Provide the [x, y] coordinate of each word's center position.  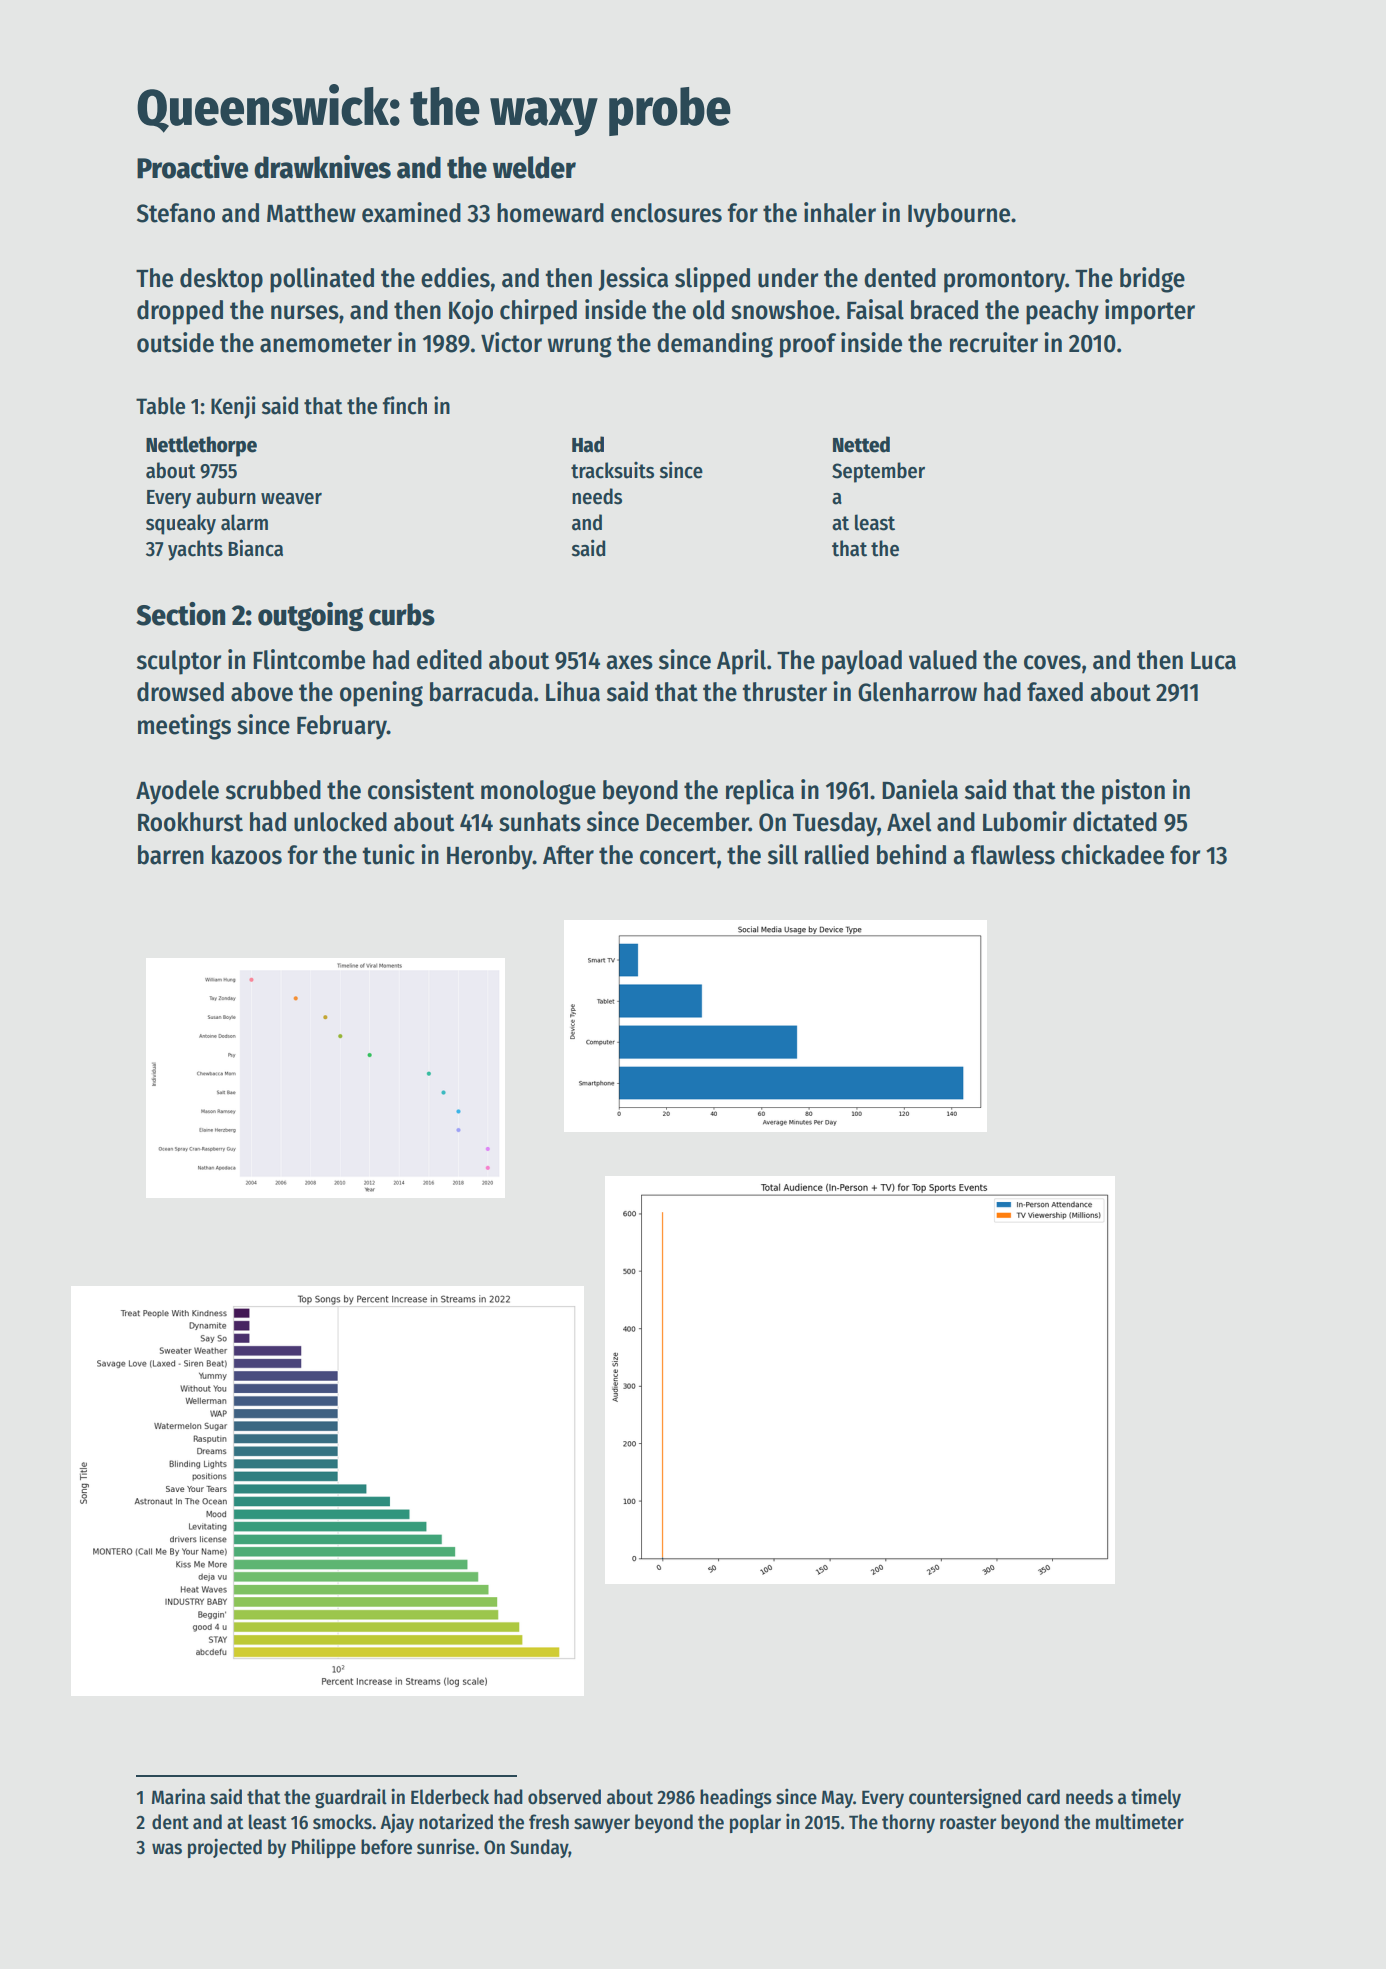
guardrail [351, 1798]
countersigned [965, 1798]
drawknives [322, 167]
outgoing [310, 617]
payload [862, 662]
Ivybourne [959, 215]
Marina [178, 1796]
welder [534, 167]
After [568, 855]
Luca [1213, 661]
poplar [755, 1823]
